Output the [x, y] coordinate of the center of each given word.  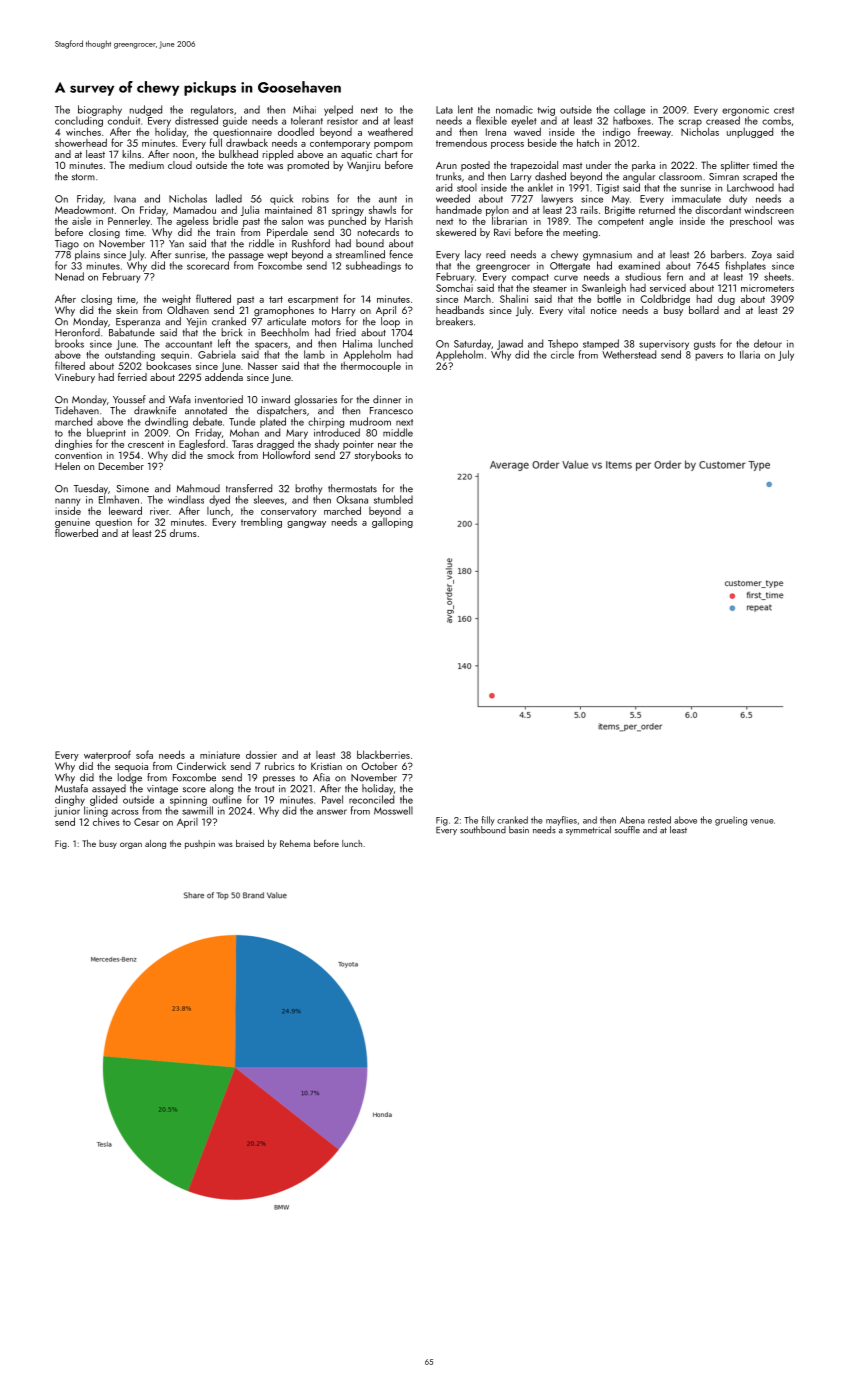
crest [784, 110]
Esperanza [138, 323]
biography [100, 110]
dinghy [70, 800]
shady [327, 444]
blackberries [383, 754]
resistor [342, 121]
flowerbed [76, 533]
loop [390, 322]
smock [220, 455]
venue [761, 821]
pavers [709, 357]
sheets [777, 276]
